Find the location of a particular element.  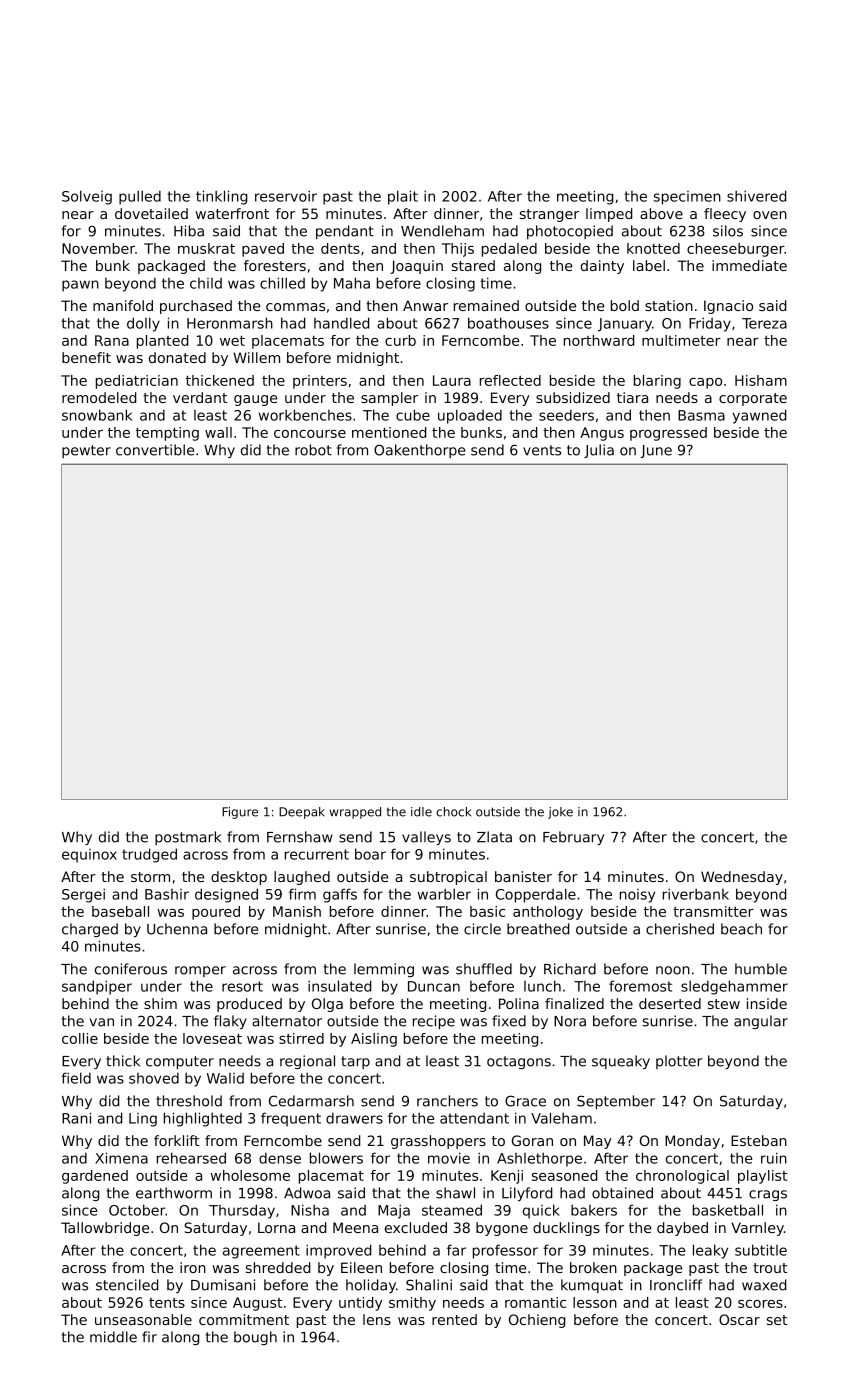

Solveig is located at coordinates (87, 197).
